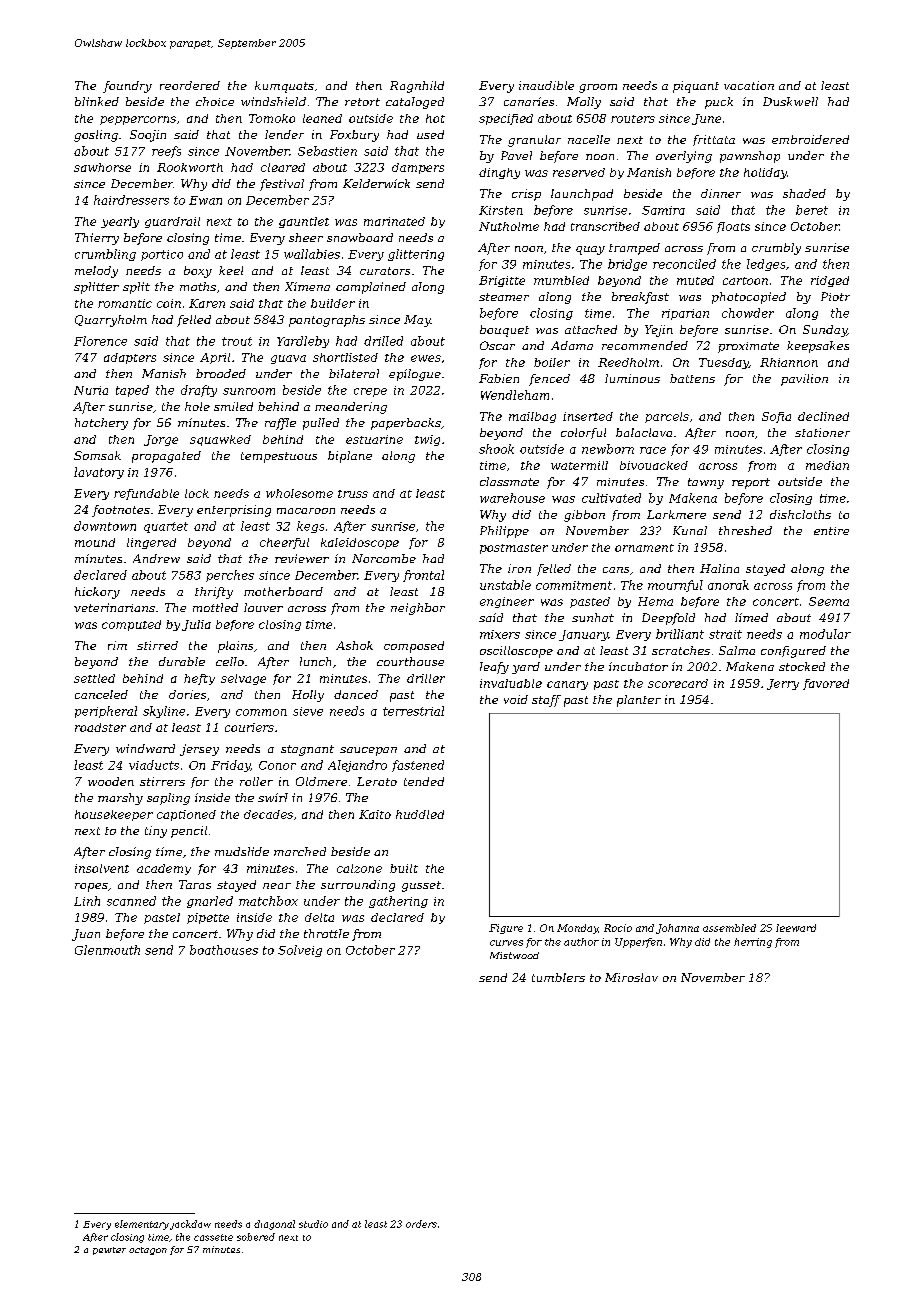  Describe the element at coordinates (421, 886) in the screenshot. I see `gusset` at that location.
